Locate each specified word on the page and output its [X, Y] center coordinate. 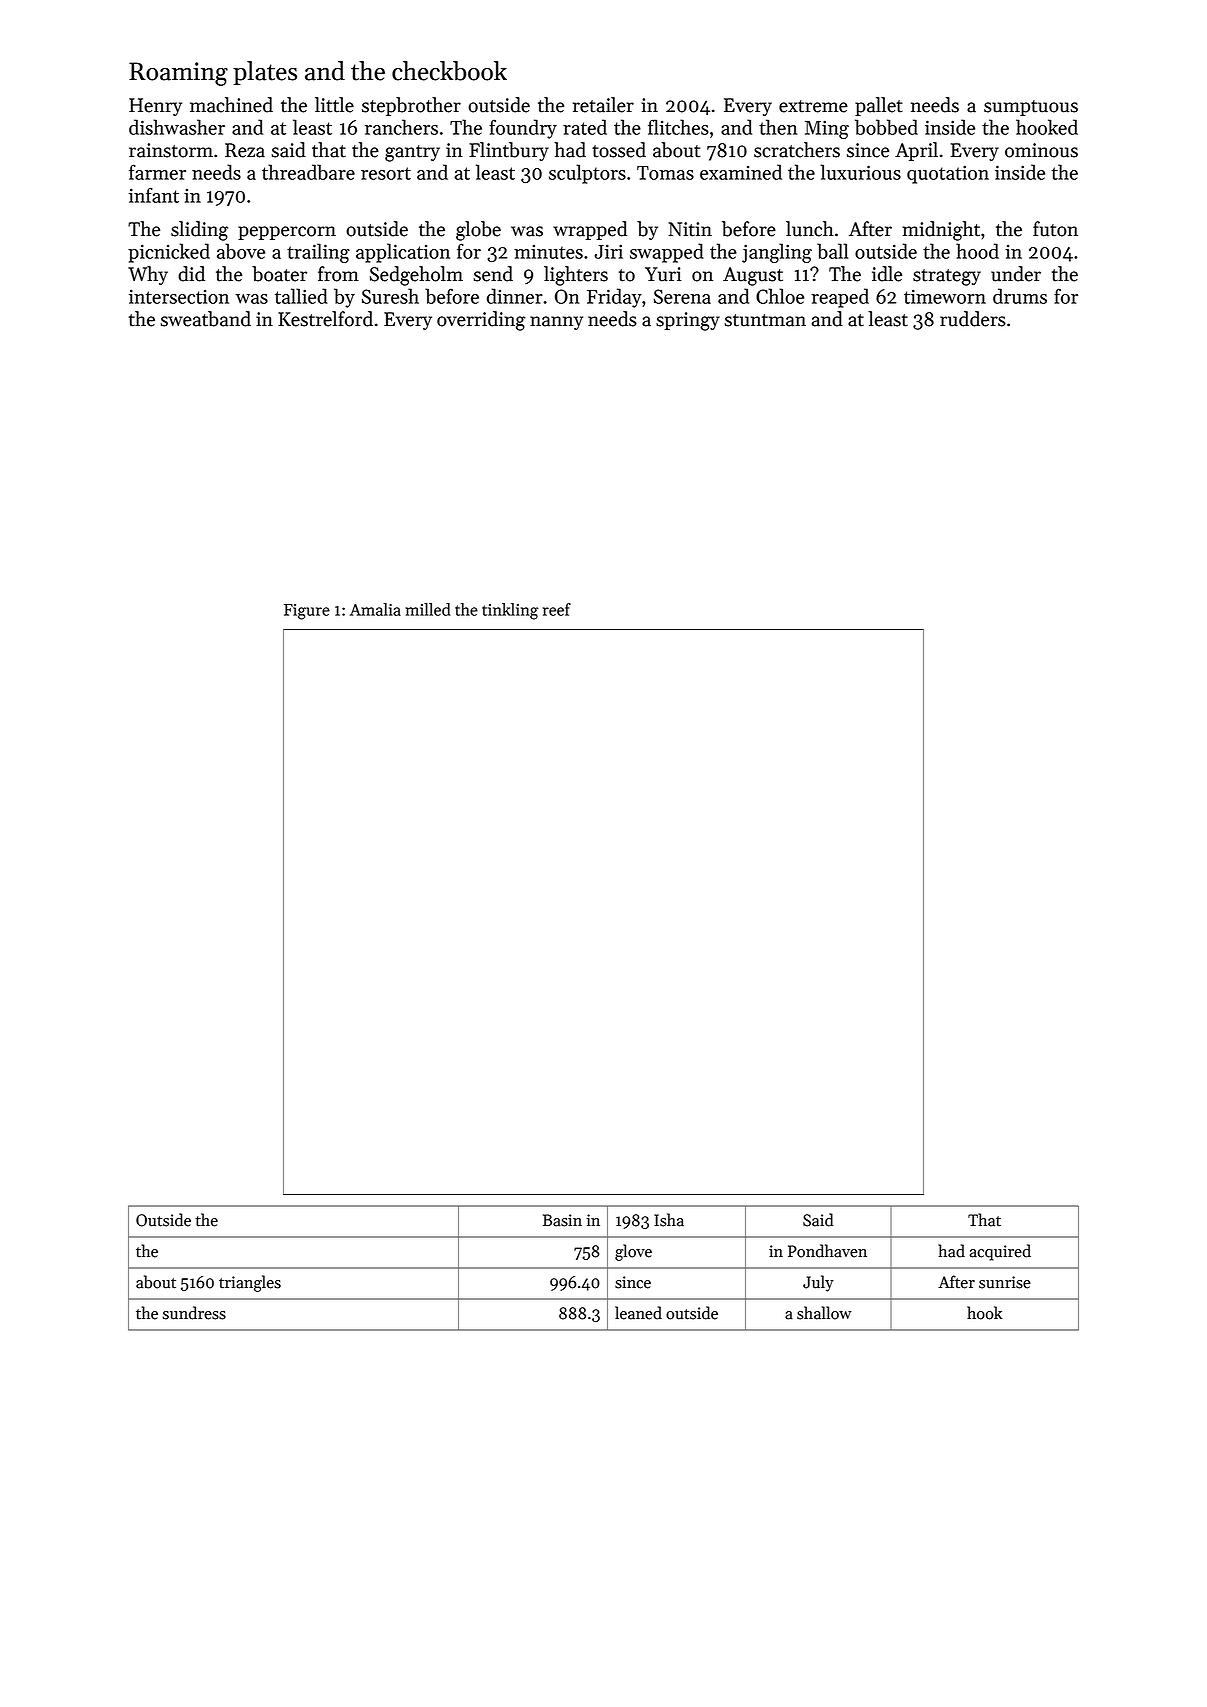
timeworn [945, 296]
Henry [155, 107]
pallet [879, 106]
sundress [194, 1313]
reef [557, 609]
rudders [973, 319]
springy [688, 321]
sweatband [205, 319]
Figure [307, 612]
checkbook [449, 71]
